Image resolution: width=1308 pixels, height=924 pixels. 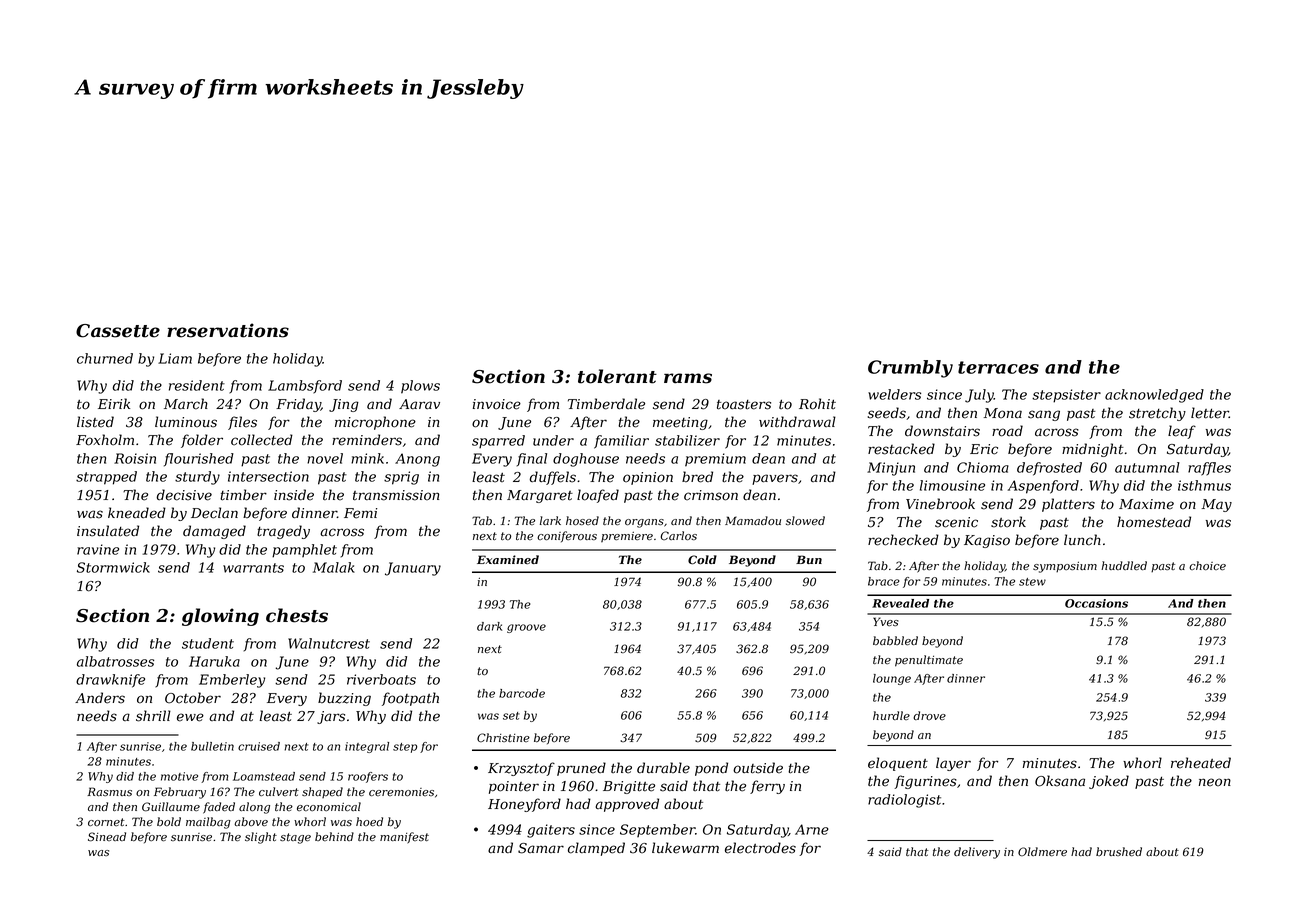 I want to click on Emberley, so click(x=232, y=681).
